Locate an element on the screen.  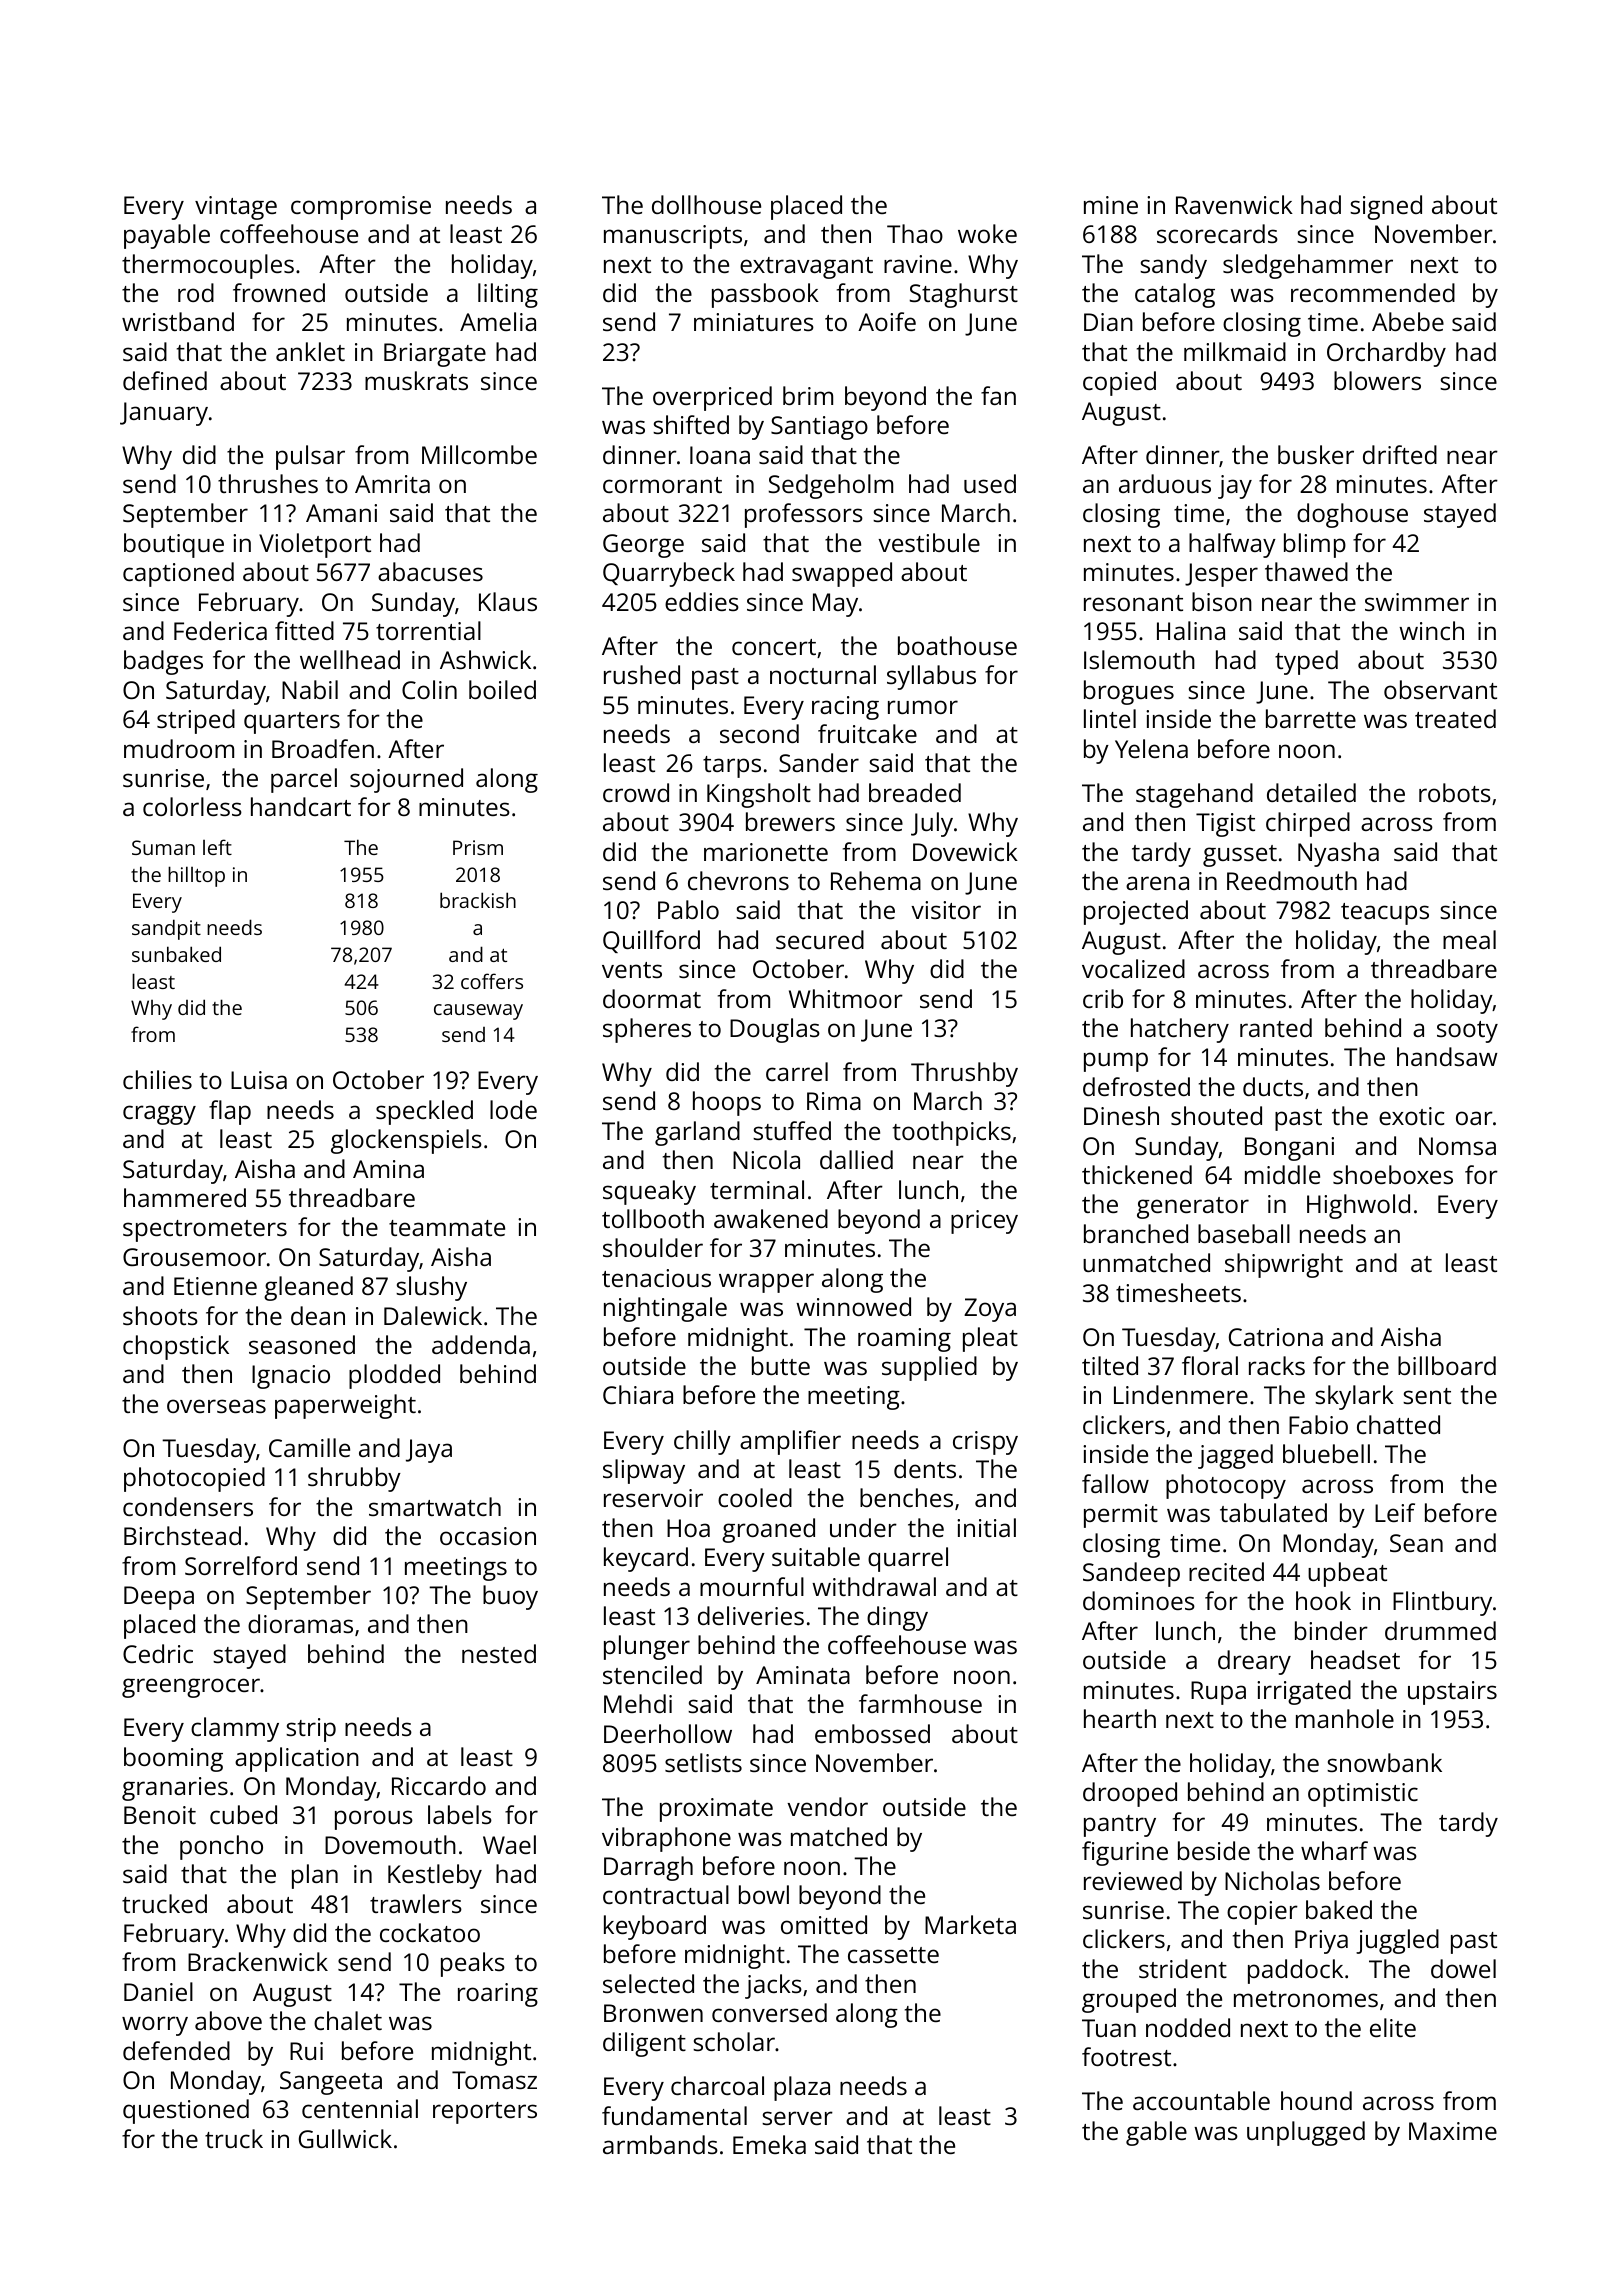
Sangeeta is located at coordinates (331, 2083).
